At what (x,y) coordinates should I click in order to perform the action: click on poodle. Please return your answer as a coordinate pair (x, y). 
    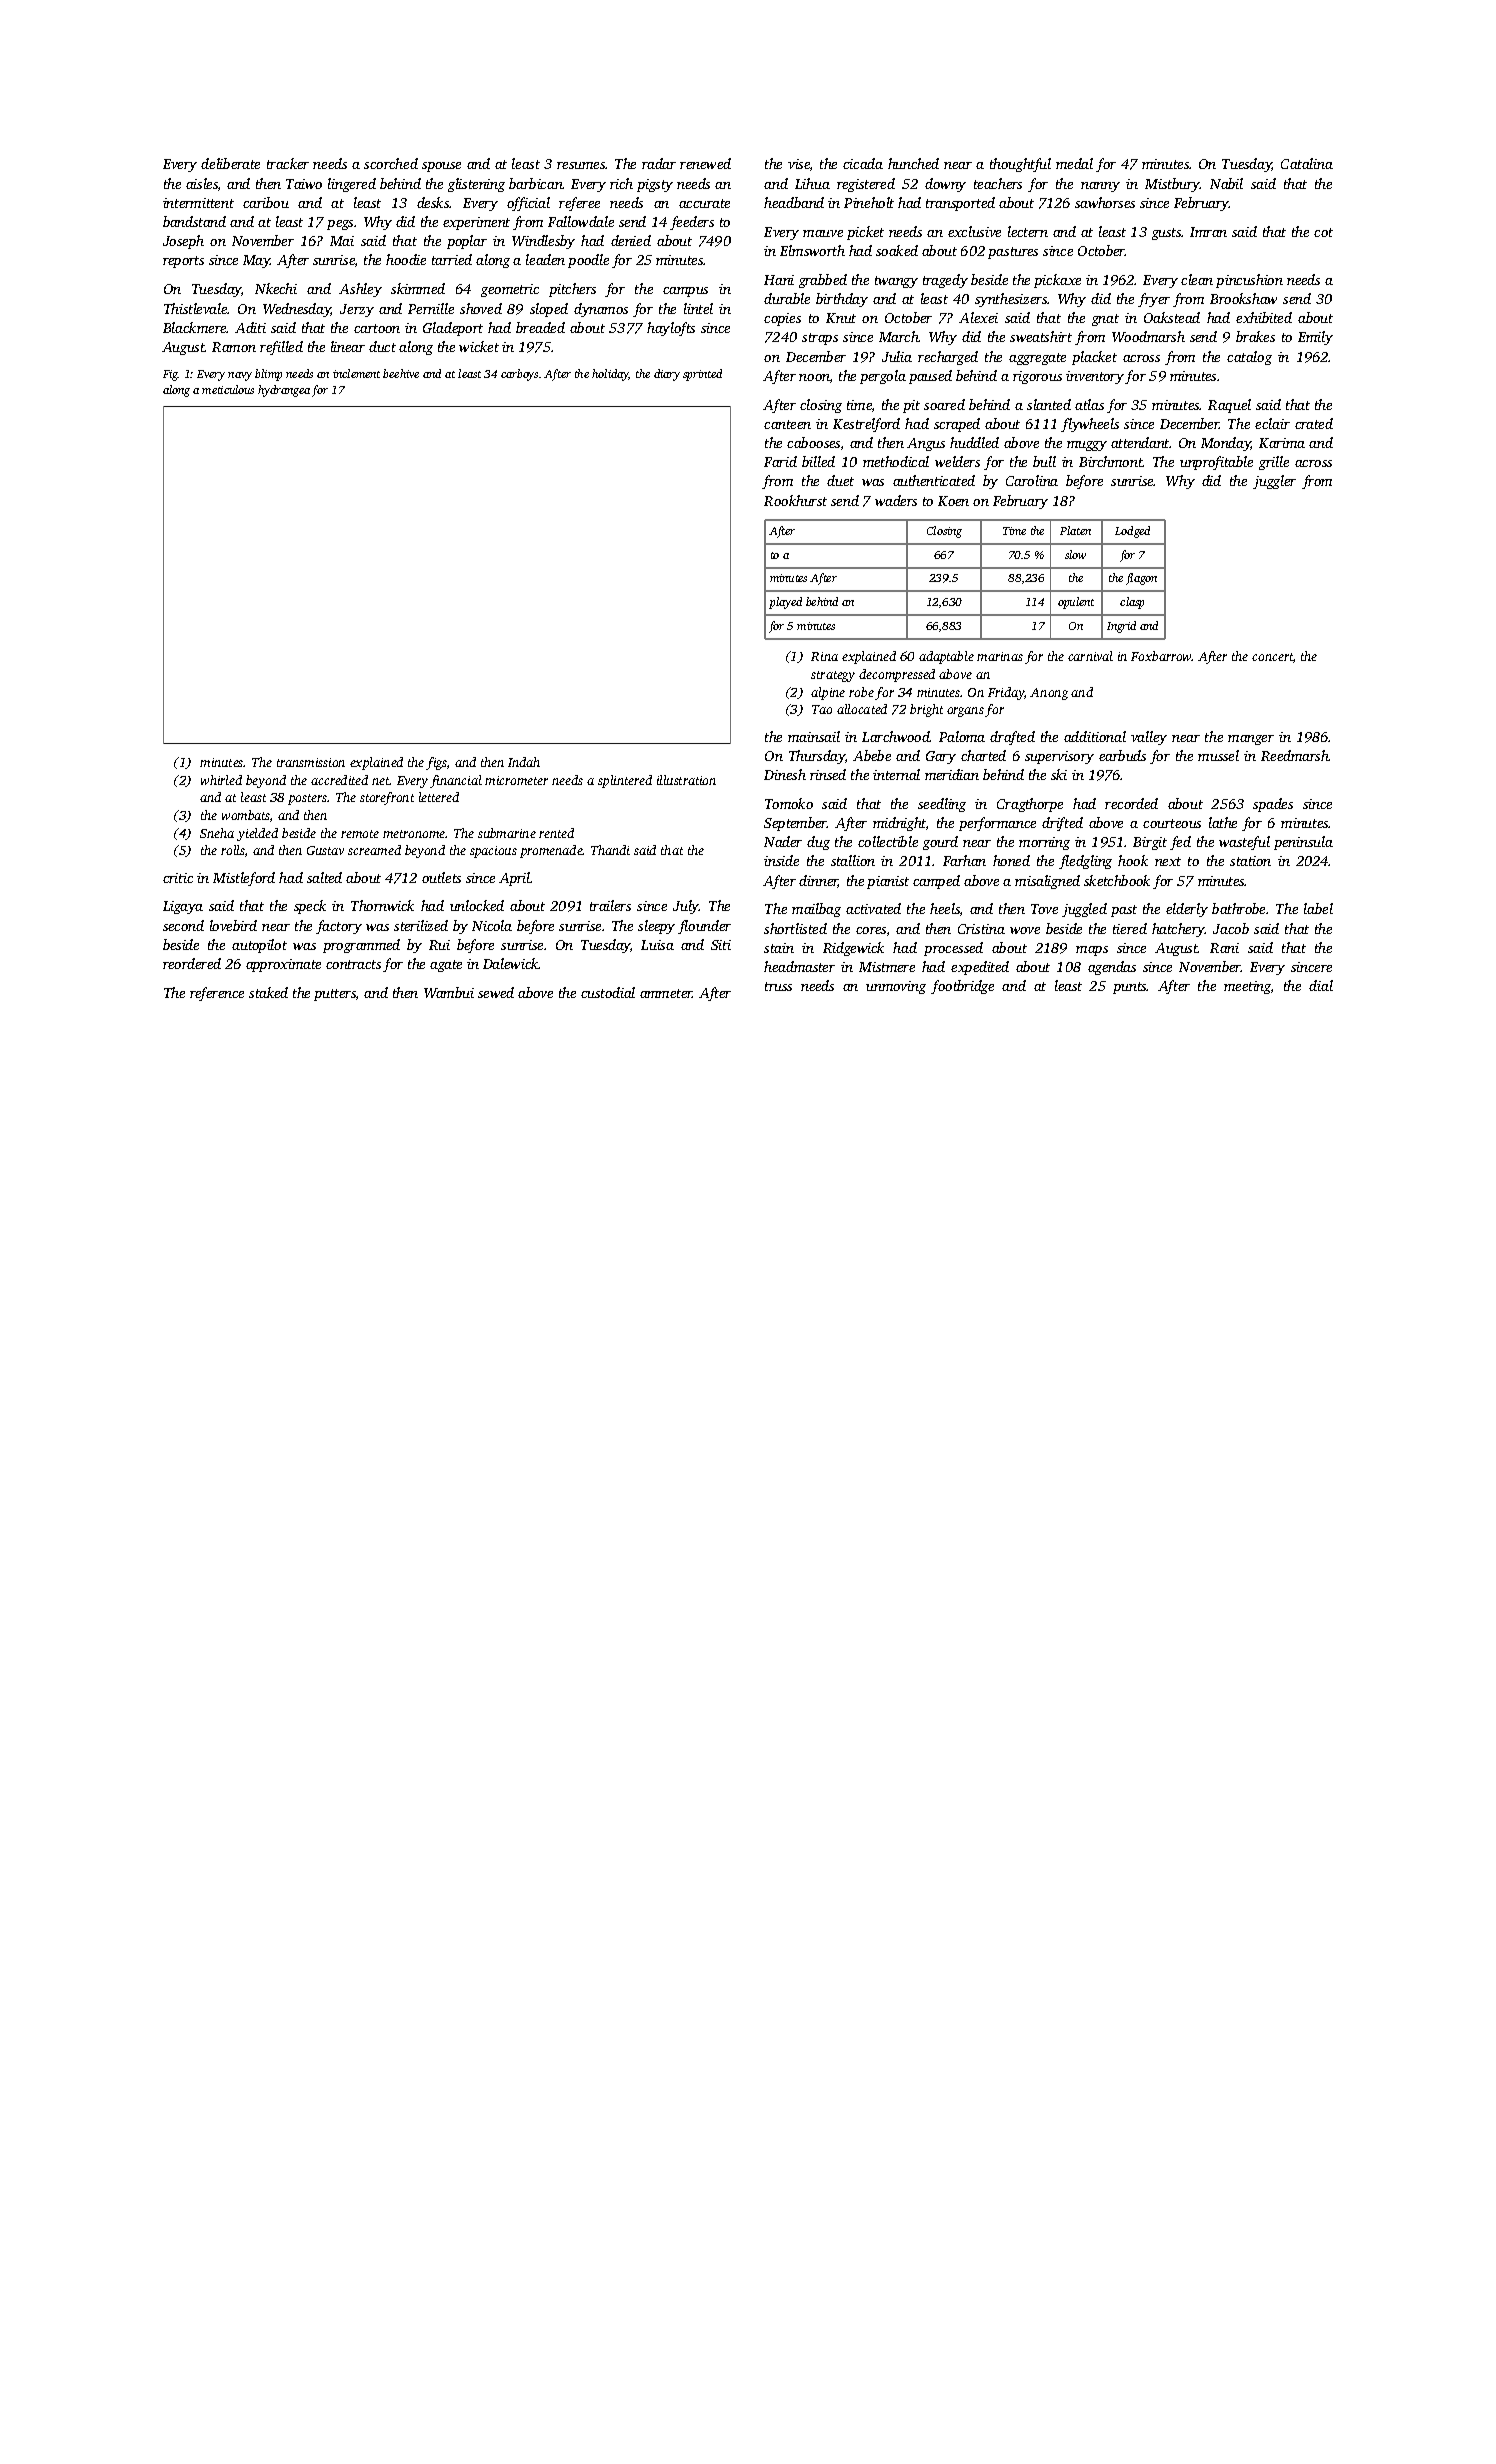
    Looking at the image, I should click on (588, 261).
